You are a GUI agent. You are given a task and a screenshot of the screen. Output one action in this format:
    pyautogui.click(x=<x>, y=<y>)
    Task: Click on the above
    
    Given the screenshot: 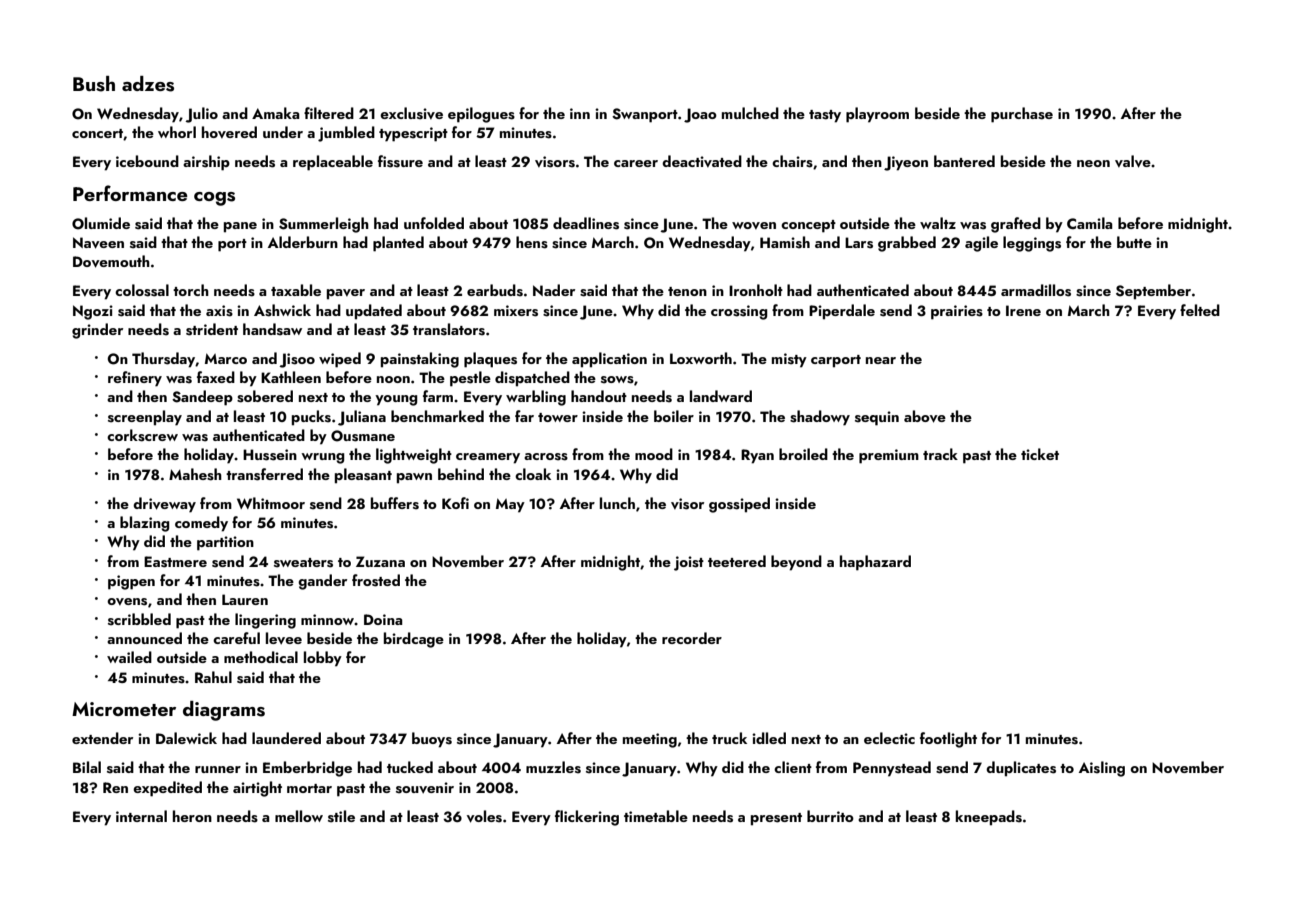 What is the action you would take?
    pyautogui.click(x=925, y=416)
